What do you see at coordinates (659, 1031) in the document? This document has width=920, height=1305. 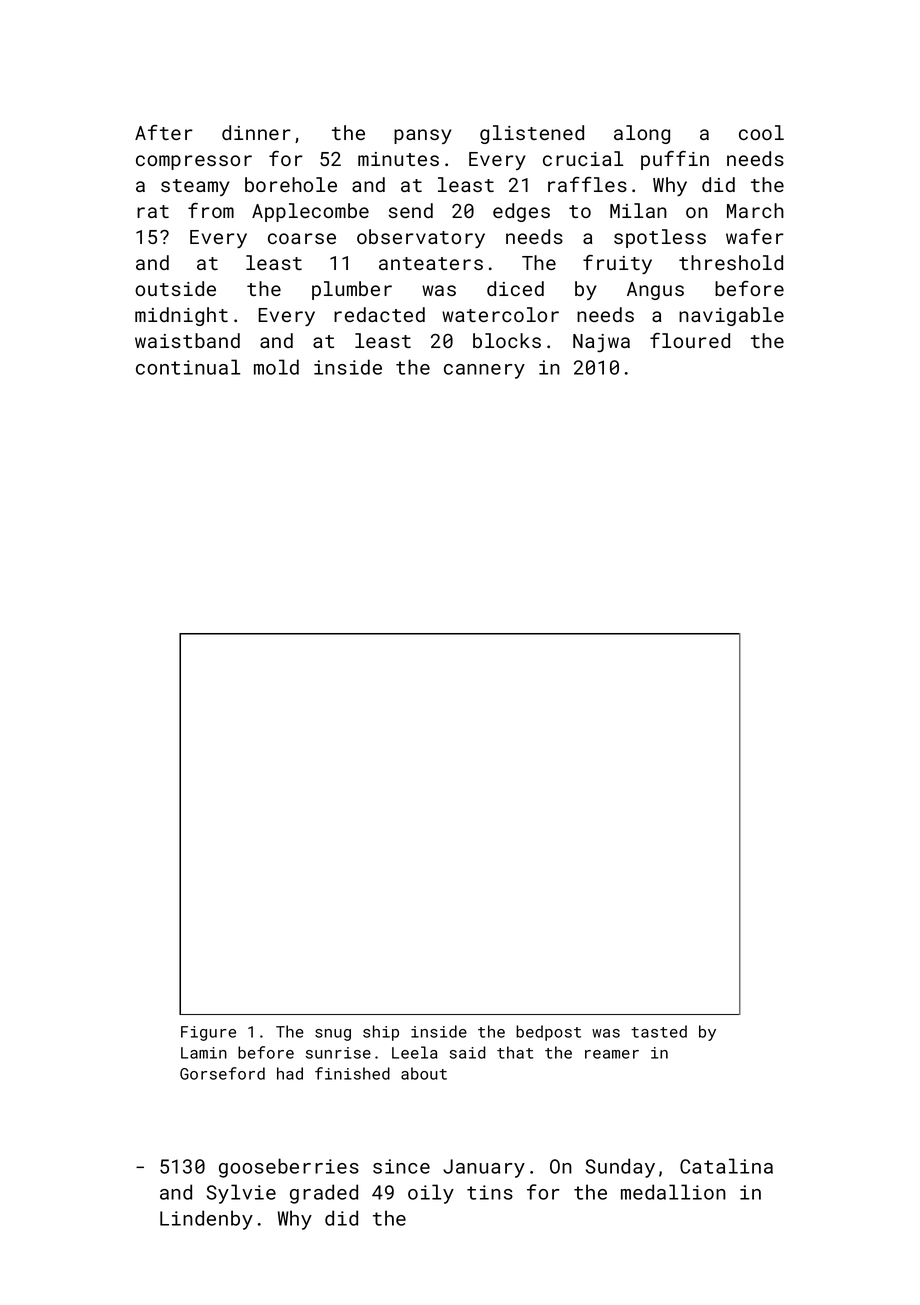 I see `tasted` at bounding box center [659, 1031].
